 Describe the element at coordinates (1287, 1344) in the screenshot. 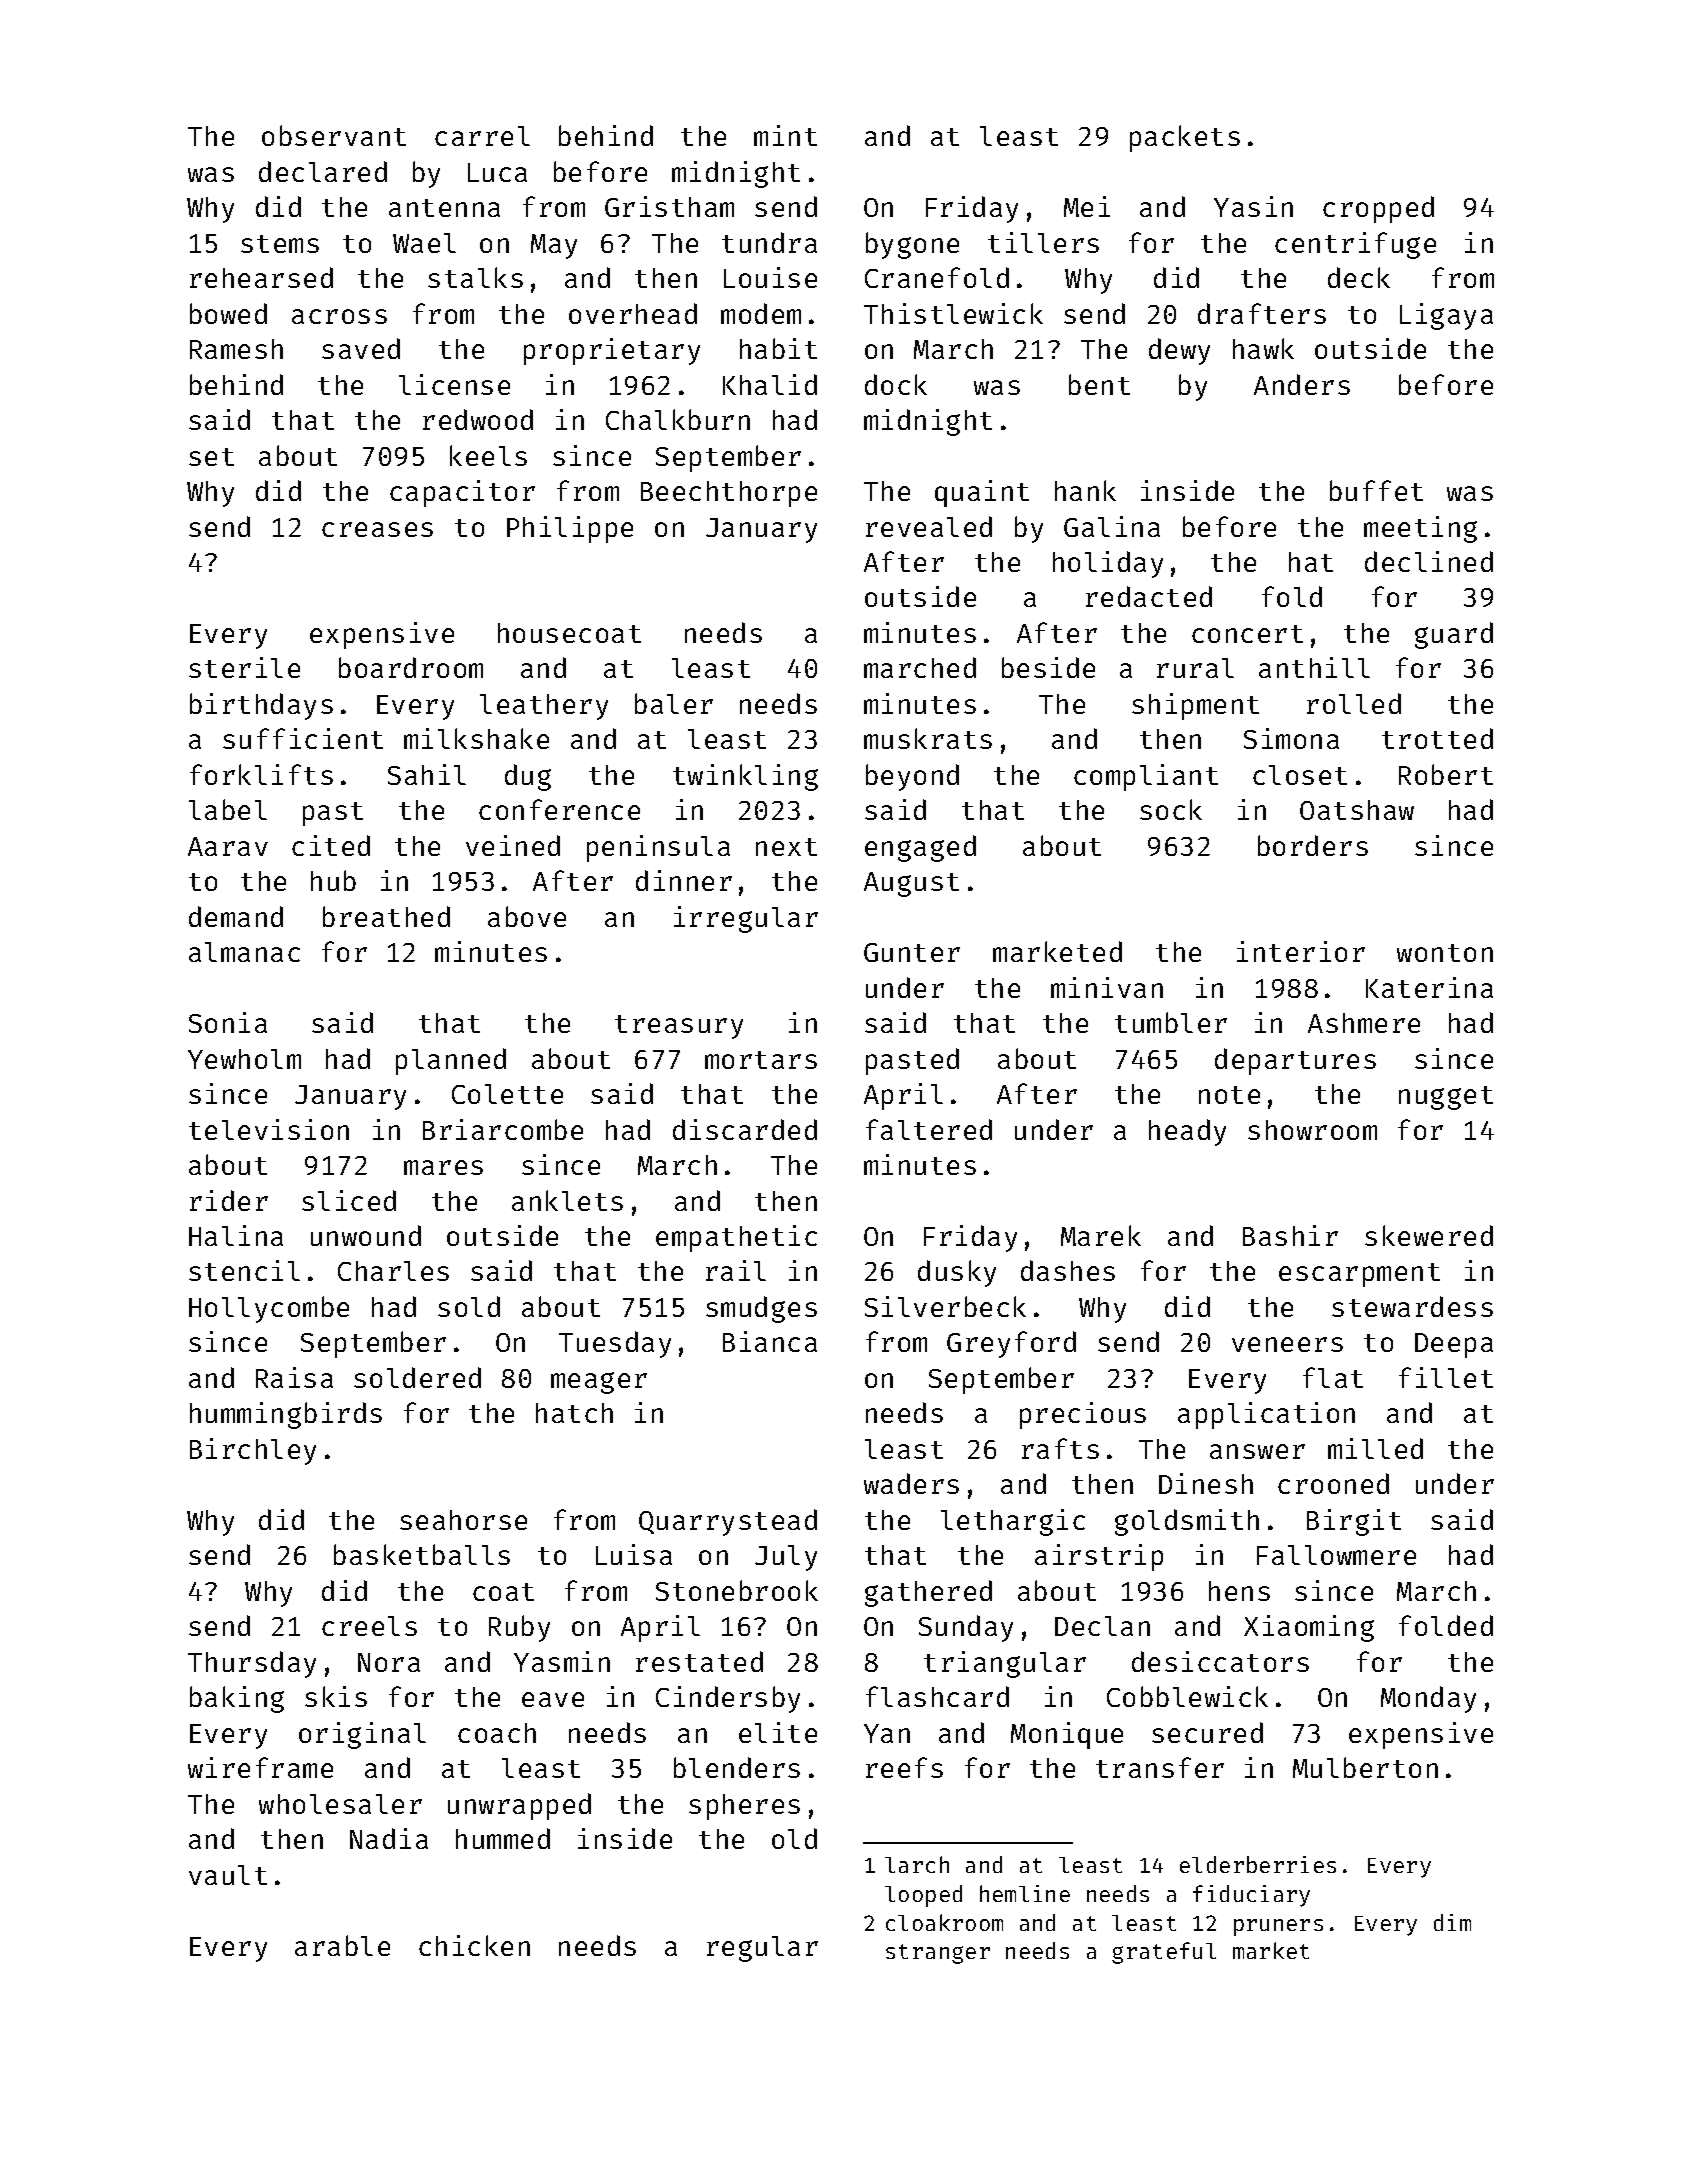

I see `veneers` at that location.
